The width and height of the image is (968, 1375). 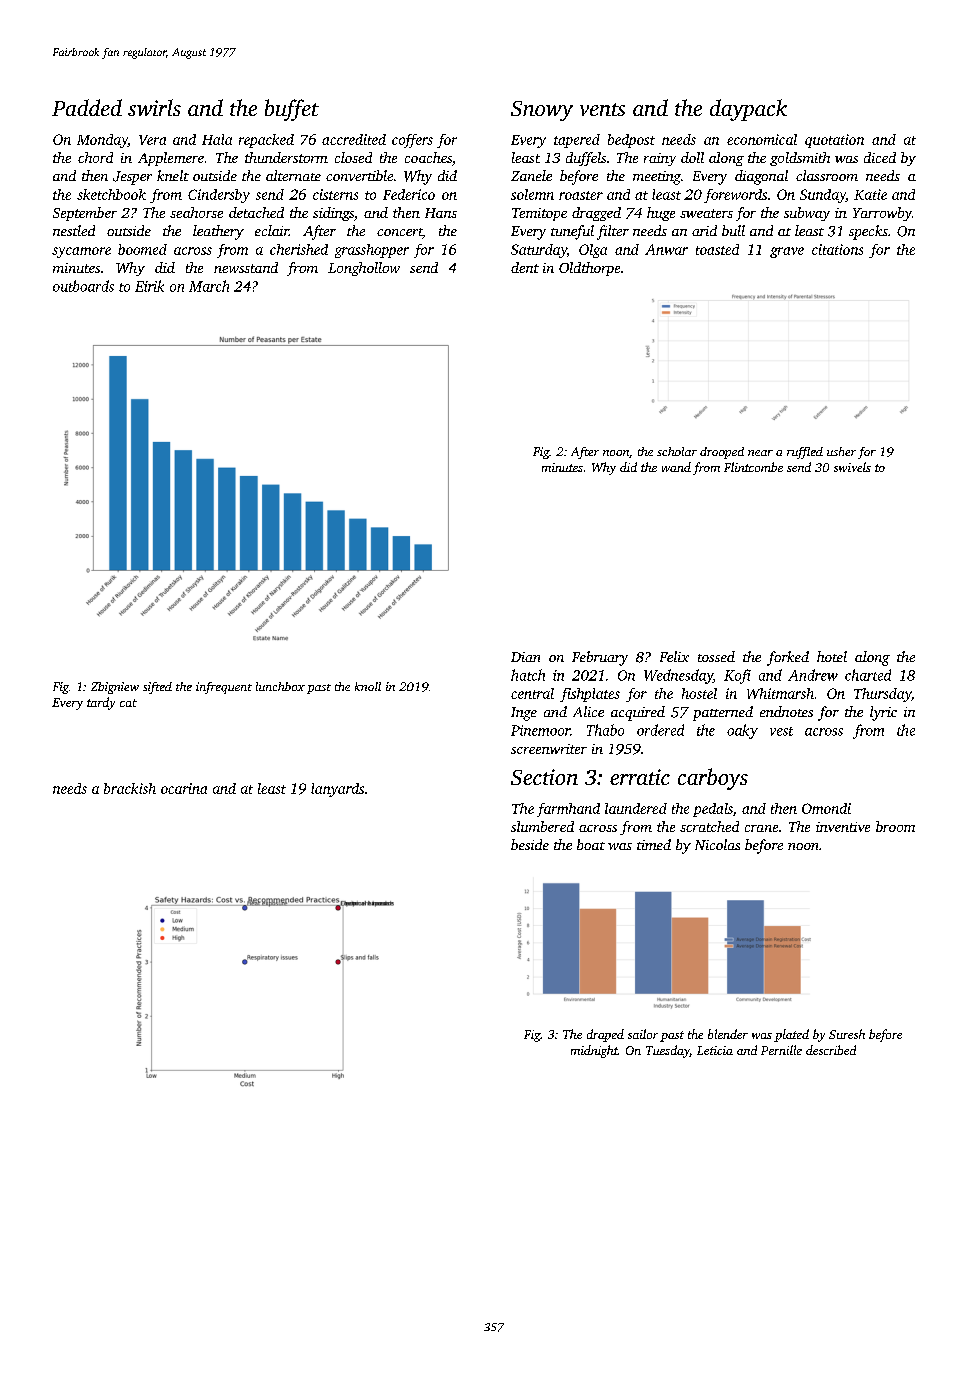 What do you see at coordinates (530, 844) in the image?
I see `beside` at bounding box center [530, 844].
